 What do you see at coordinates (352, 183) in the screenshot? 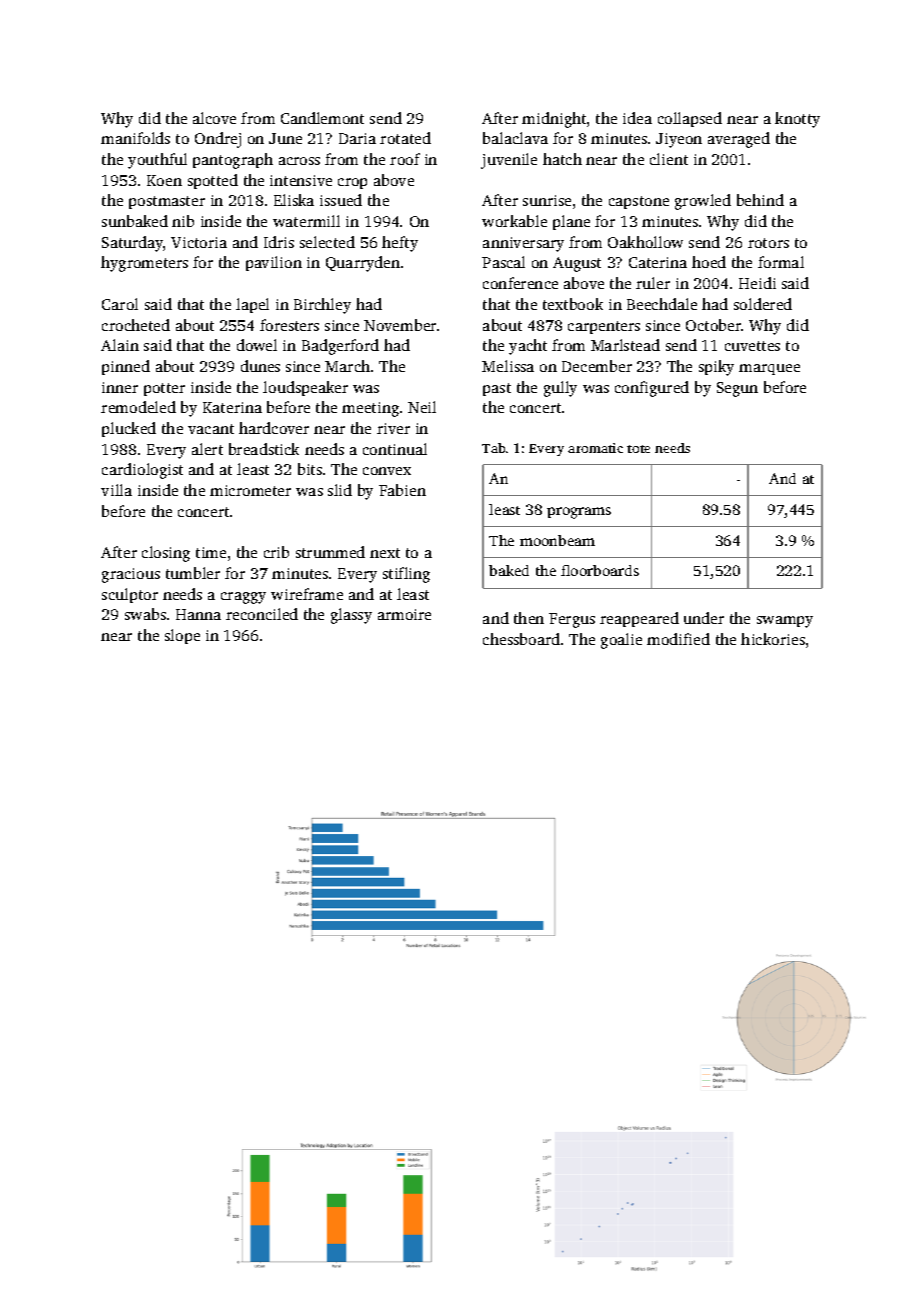
I see `crop` at bounding box center [352, 183].
